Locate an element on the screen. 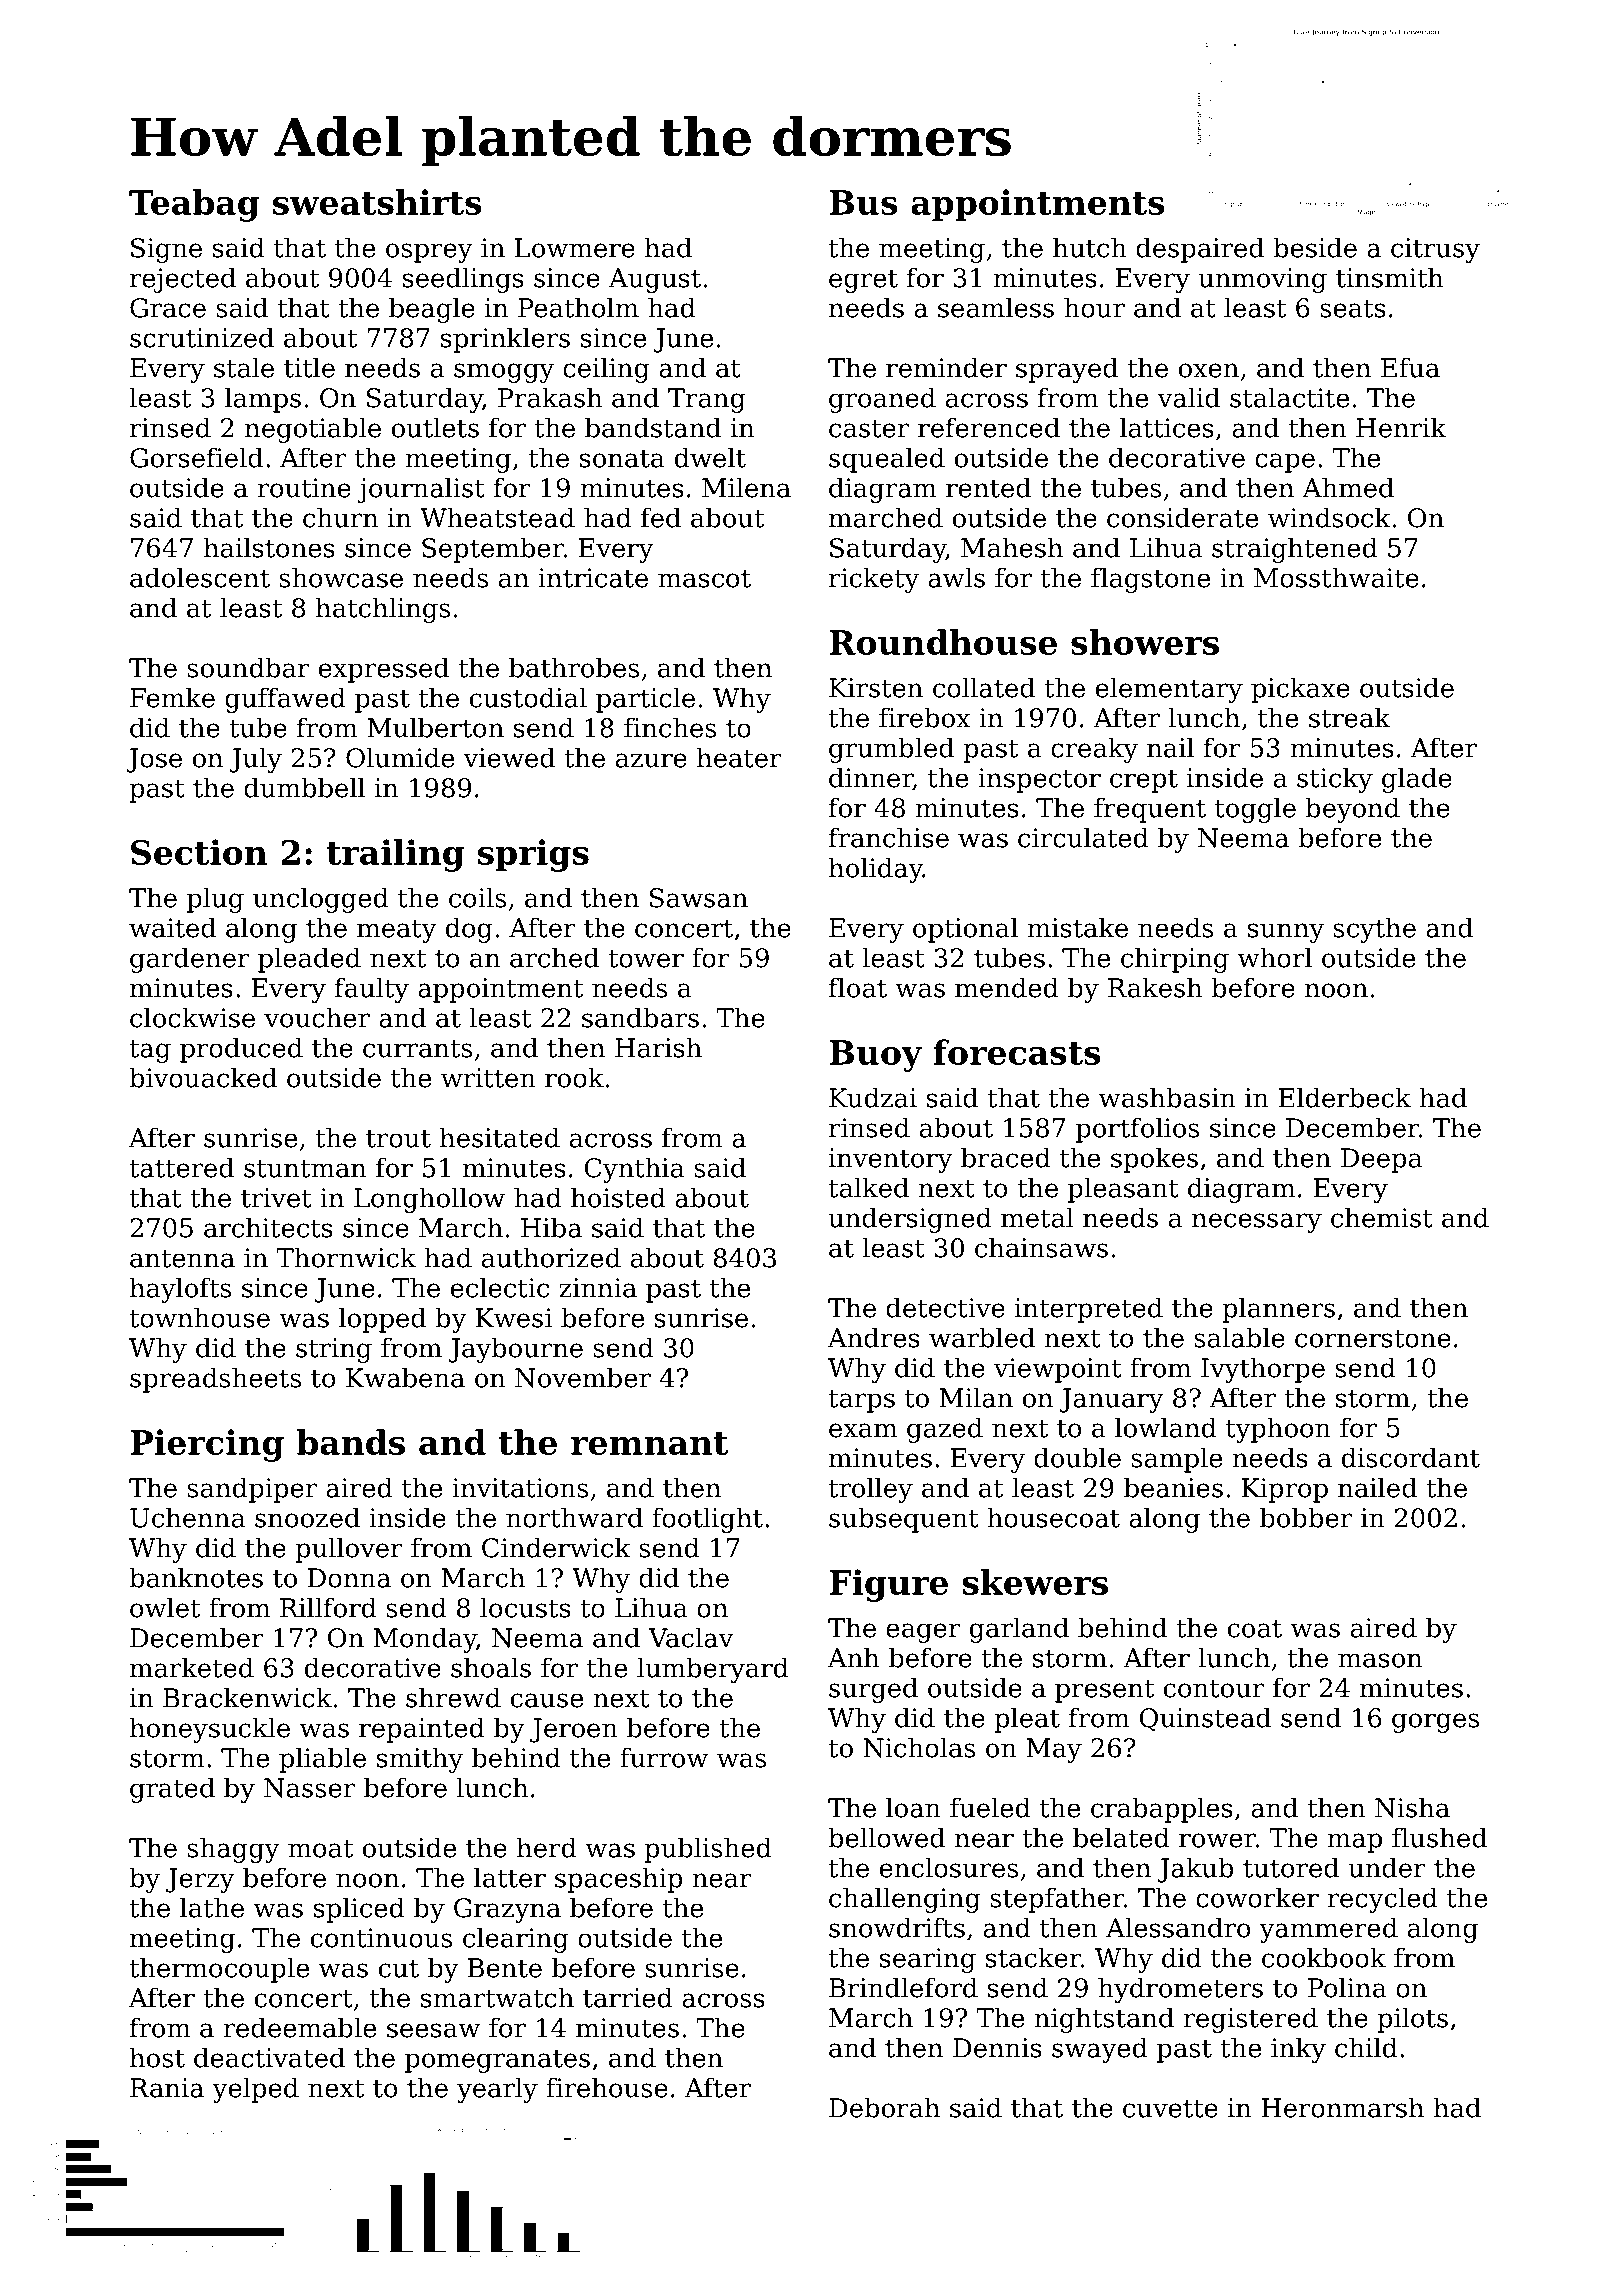  viewpoint is located at coordinates (1058, 1370).
